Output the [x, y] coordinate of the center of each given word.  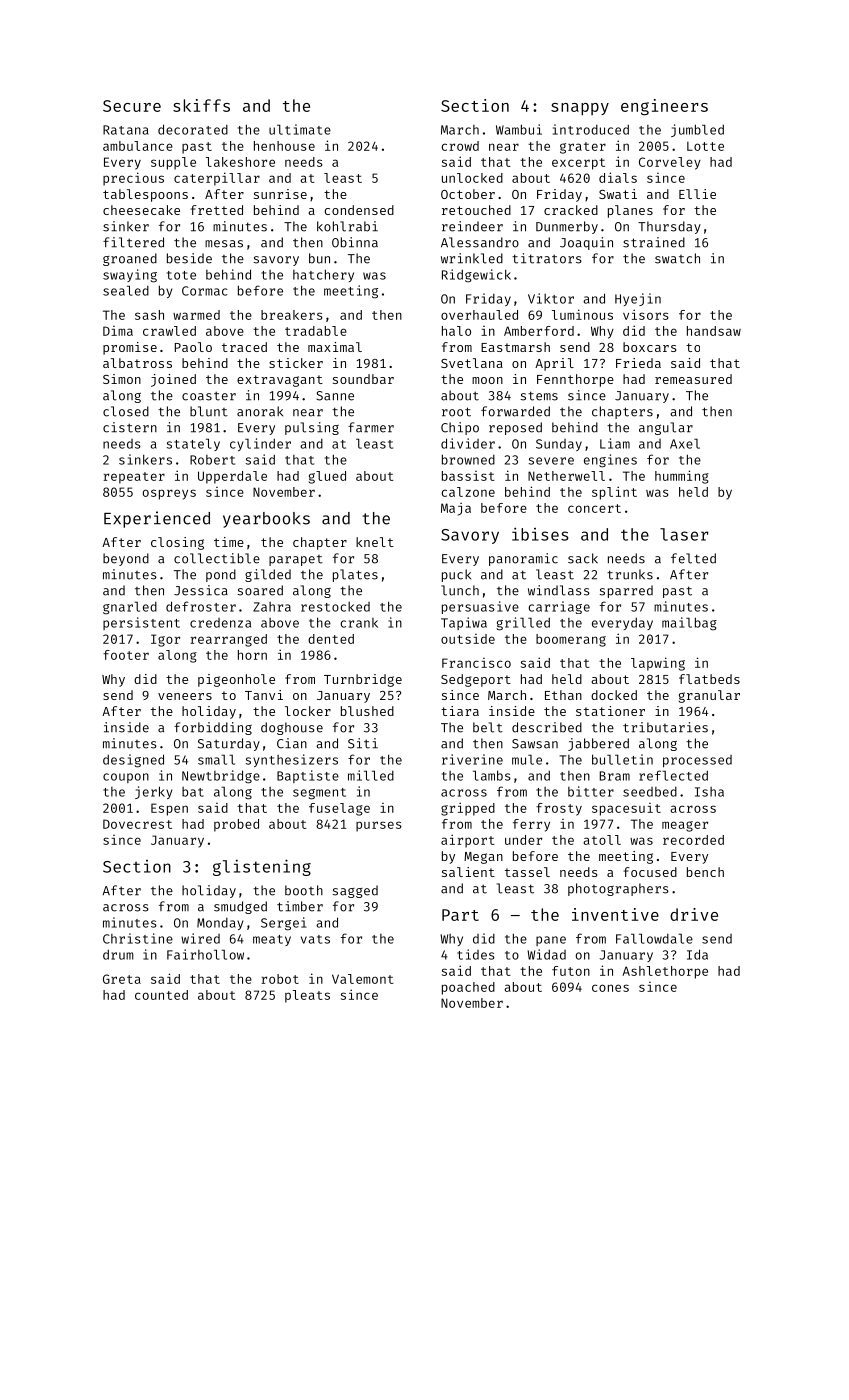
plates [355, 575]
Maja [456, 509]
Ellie [697, 194]
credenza [220, 623]
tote [181, 275]
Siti [363, 743]
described [547, 727]
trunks [630, 574]
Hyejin [638, 299]
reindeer [472, 226]
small [216, 759]
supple [173, 163]
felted [693, 558]
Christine [138, 938]
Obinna [355, 242]
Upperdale [232, 477]
